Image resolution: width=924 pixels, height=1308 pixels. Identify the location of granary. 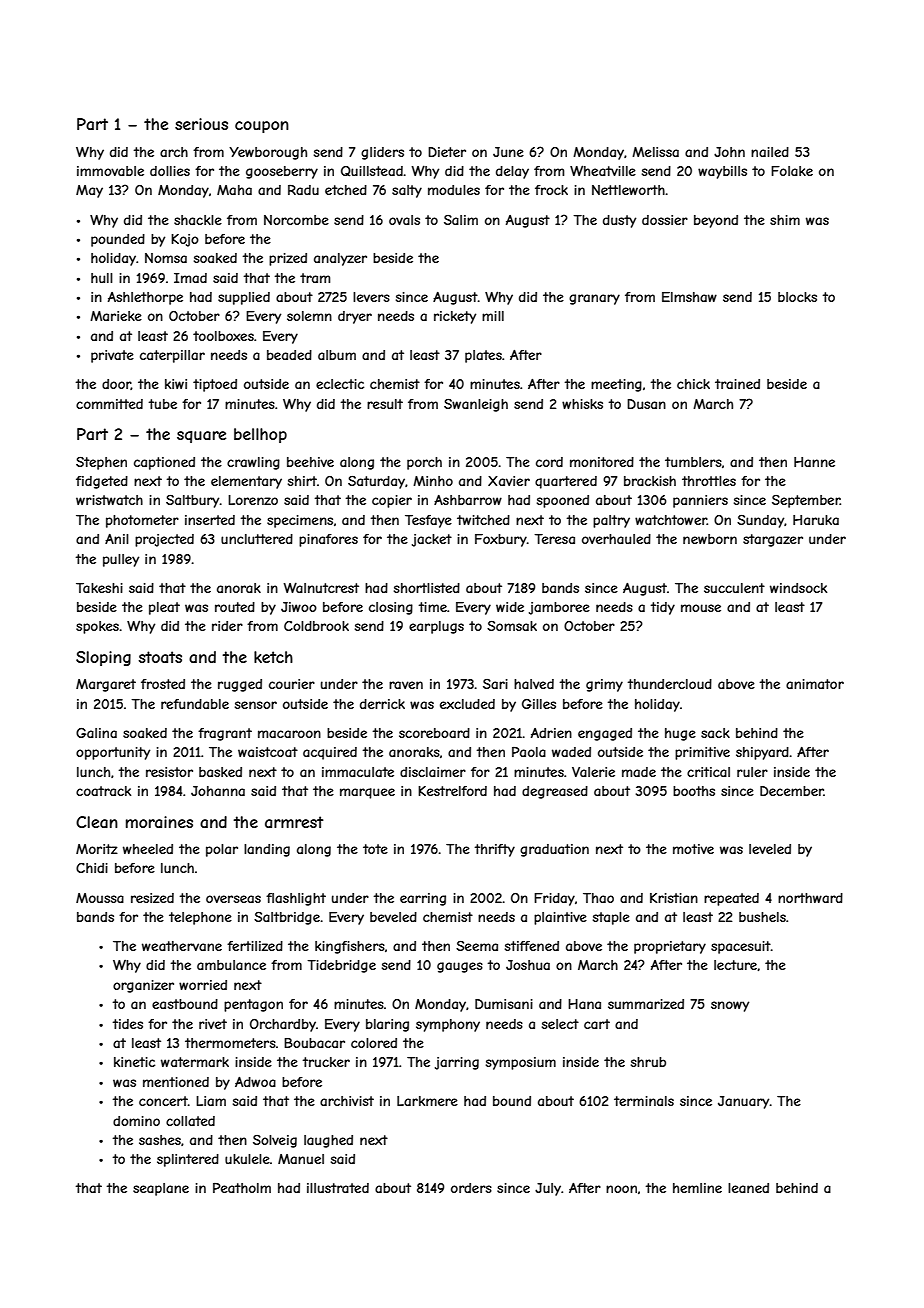
(594, 299).
